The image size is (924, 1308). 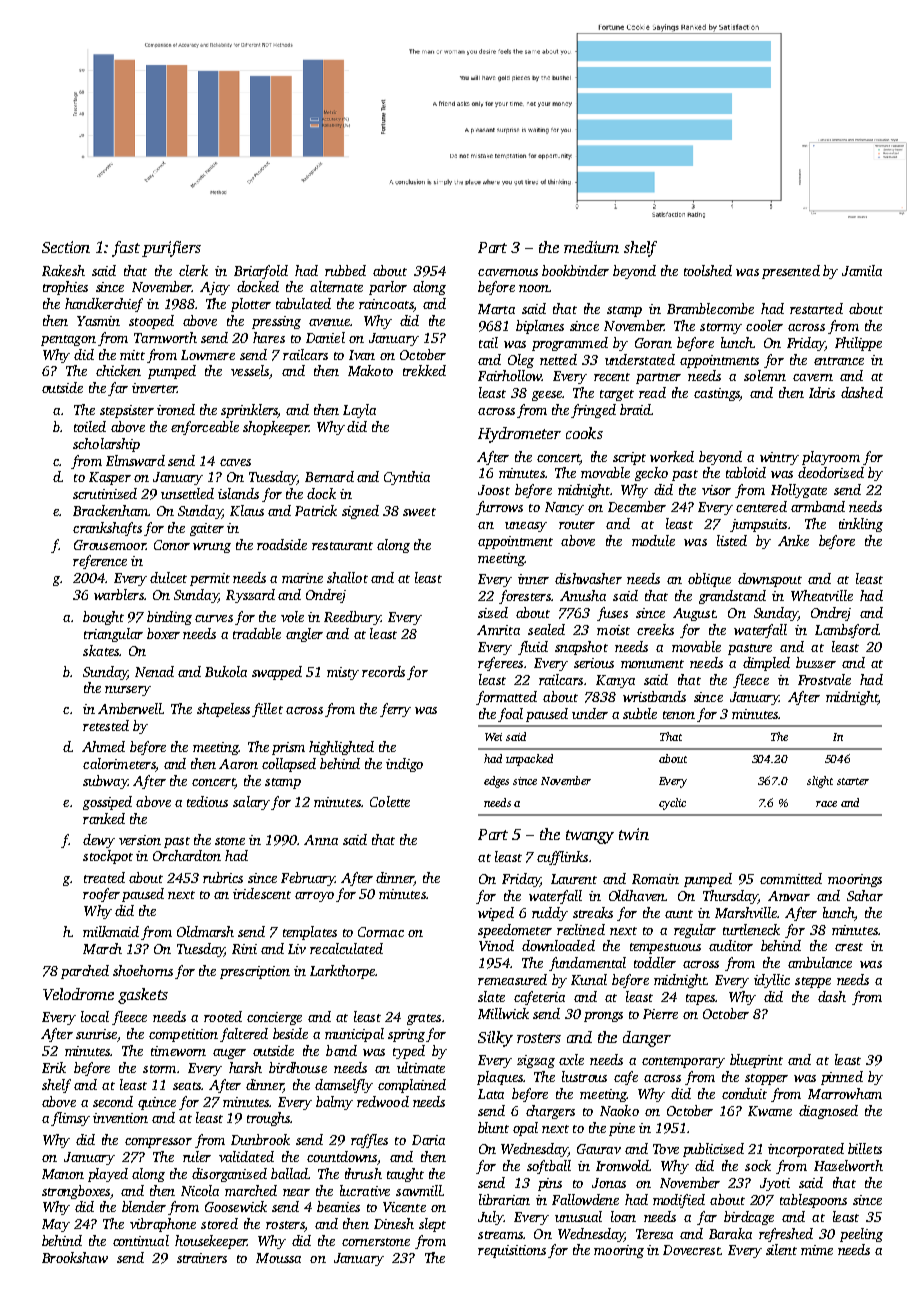 What do you see at coordinates (171, 249) in the screenshot?
I see `purifiers` at bounding box center [171, 249].
